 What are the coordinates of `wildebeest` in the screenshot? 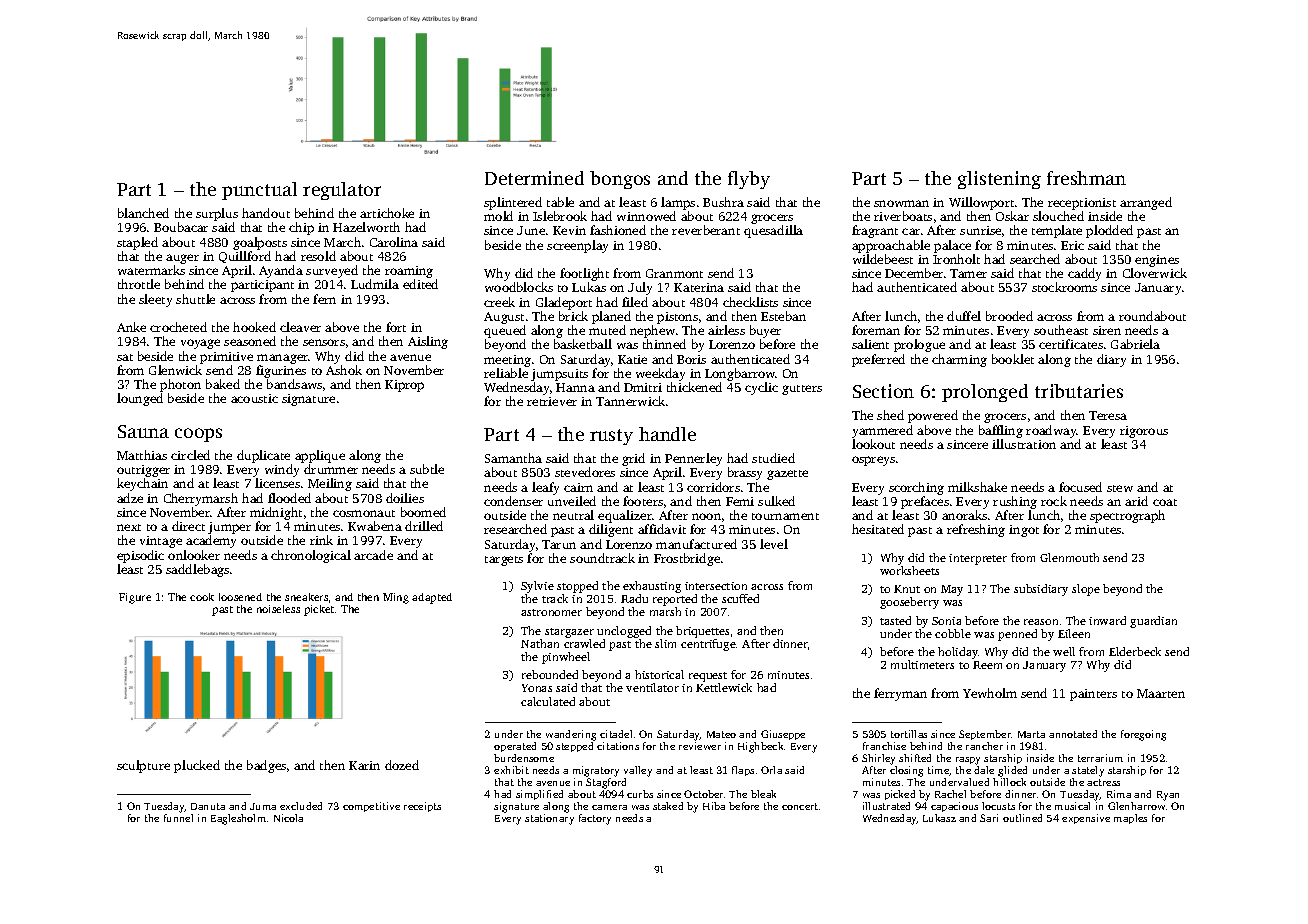 It's located at (883, 259).
